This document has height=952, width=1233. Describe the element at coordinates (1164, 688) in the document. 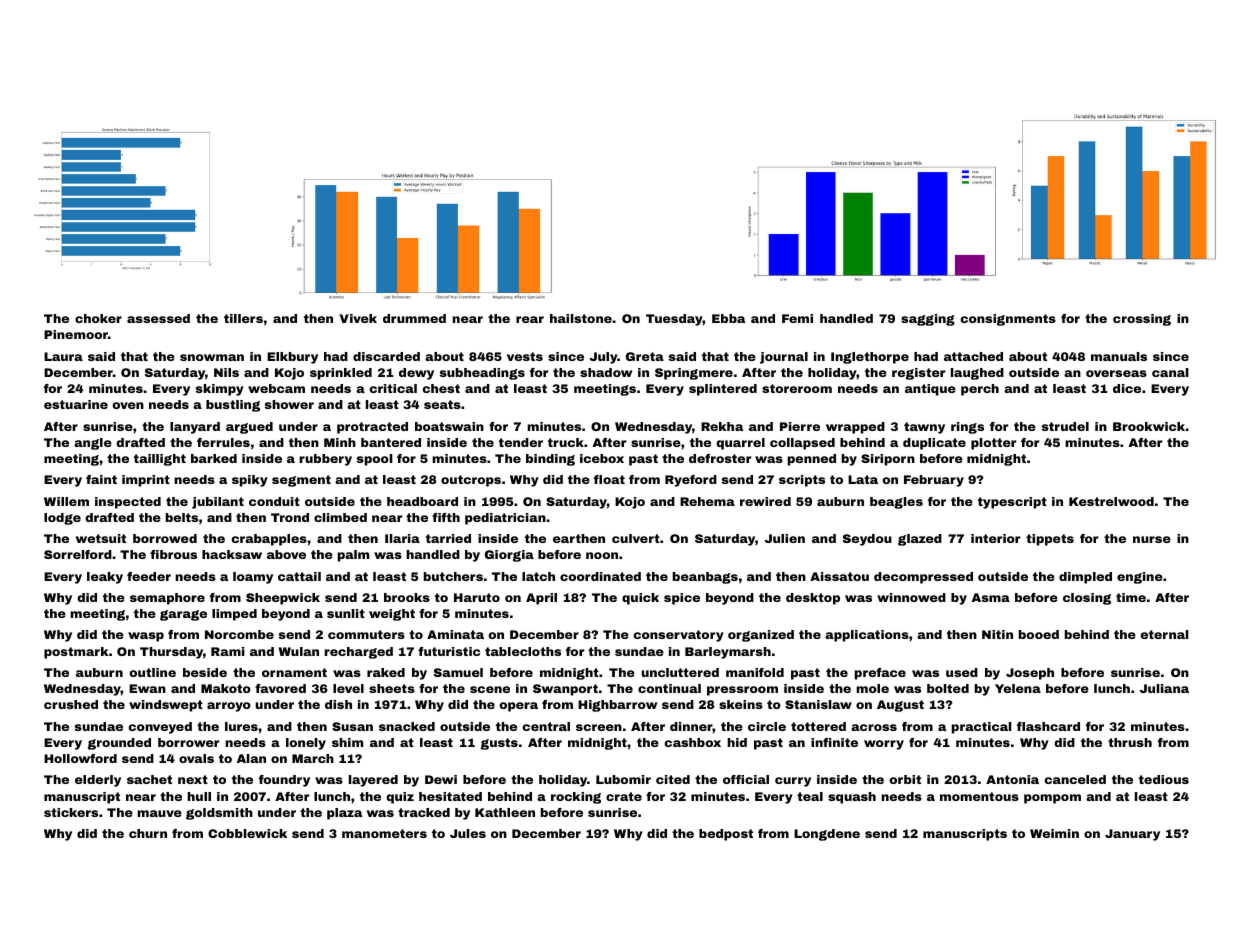

I see `Juliana` at that location.
